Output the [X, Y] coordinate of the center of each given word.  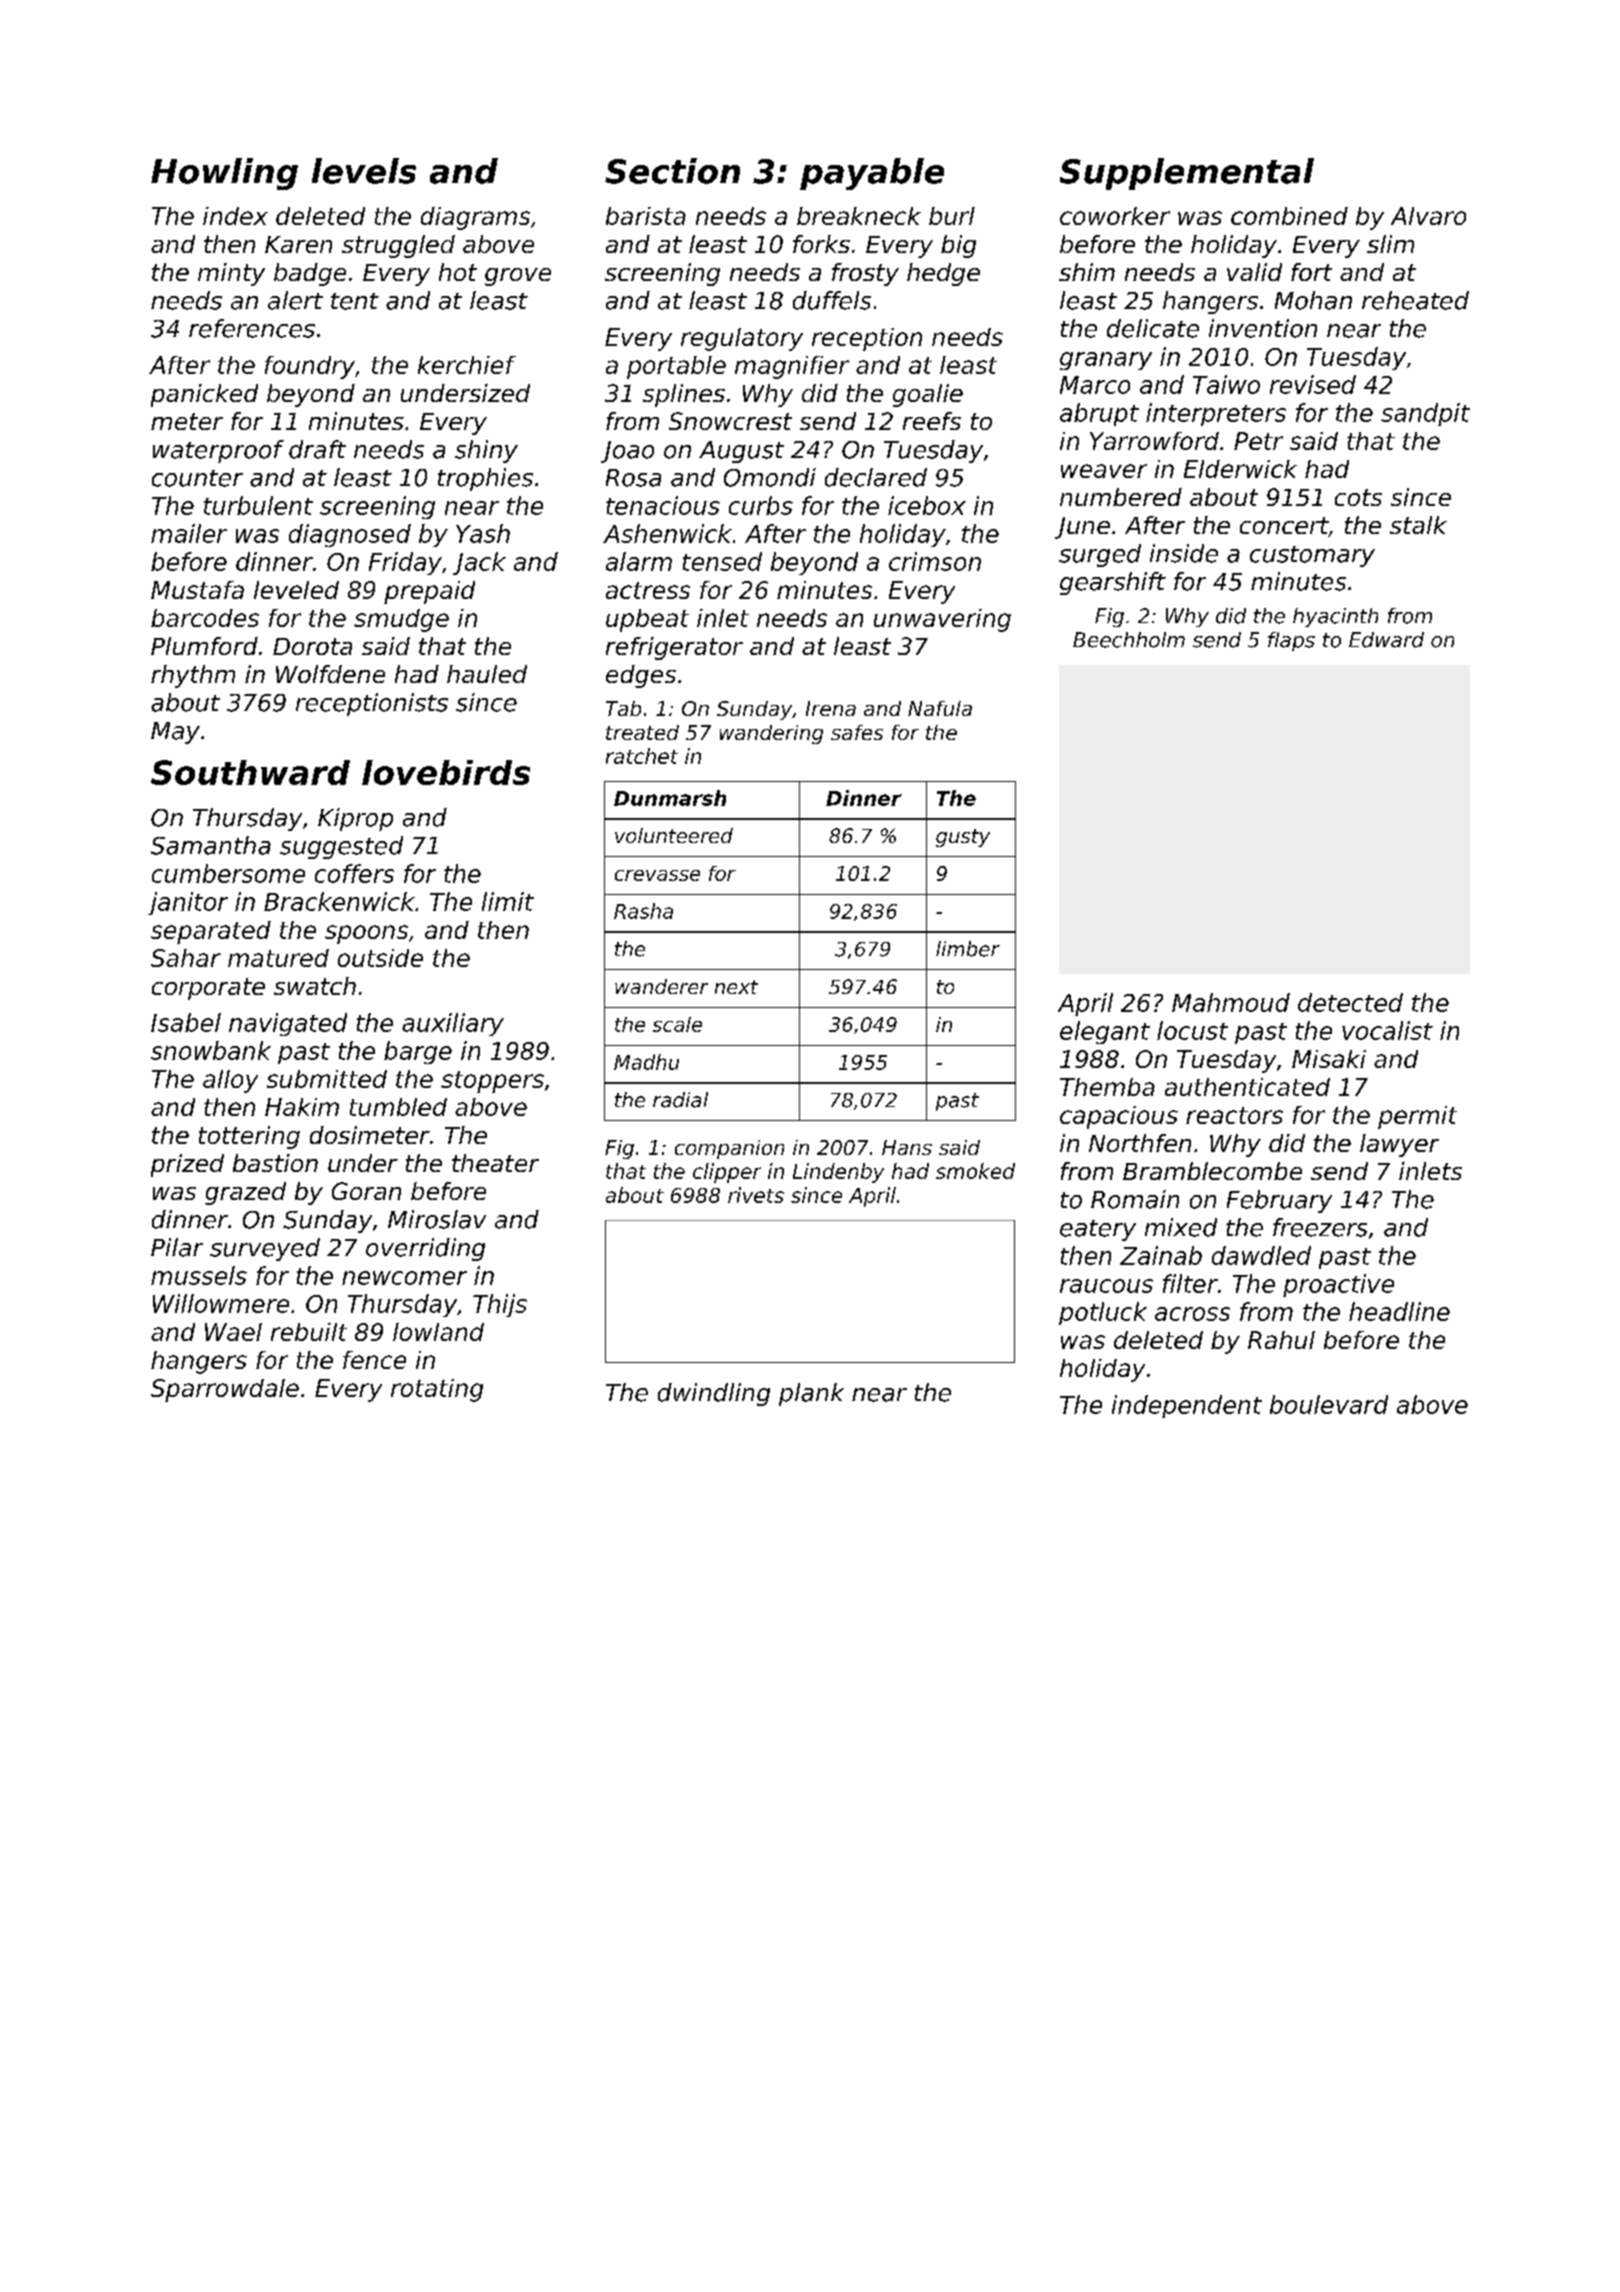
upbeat [647, 620]
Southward [250, 772]
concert [1284, 525]
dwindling [714, 1394]
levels [364, 171]
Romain [1135, 1199]
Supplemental [1187, 174]
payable [872, 174]
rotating [437, 1390]
